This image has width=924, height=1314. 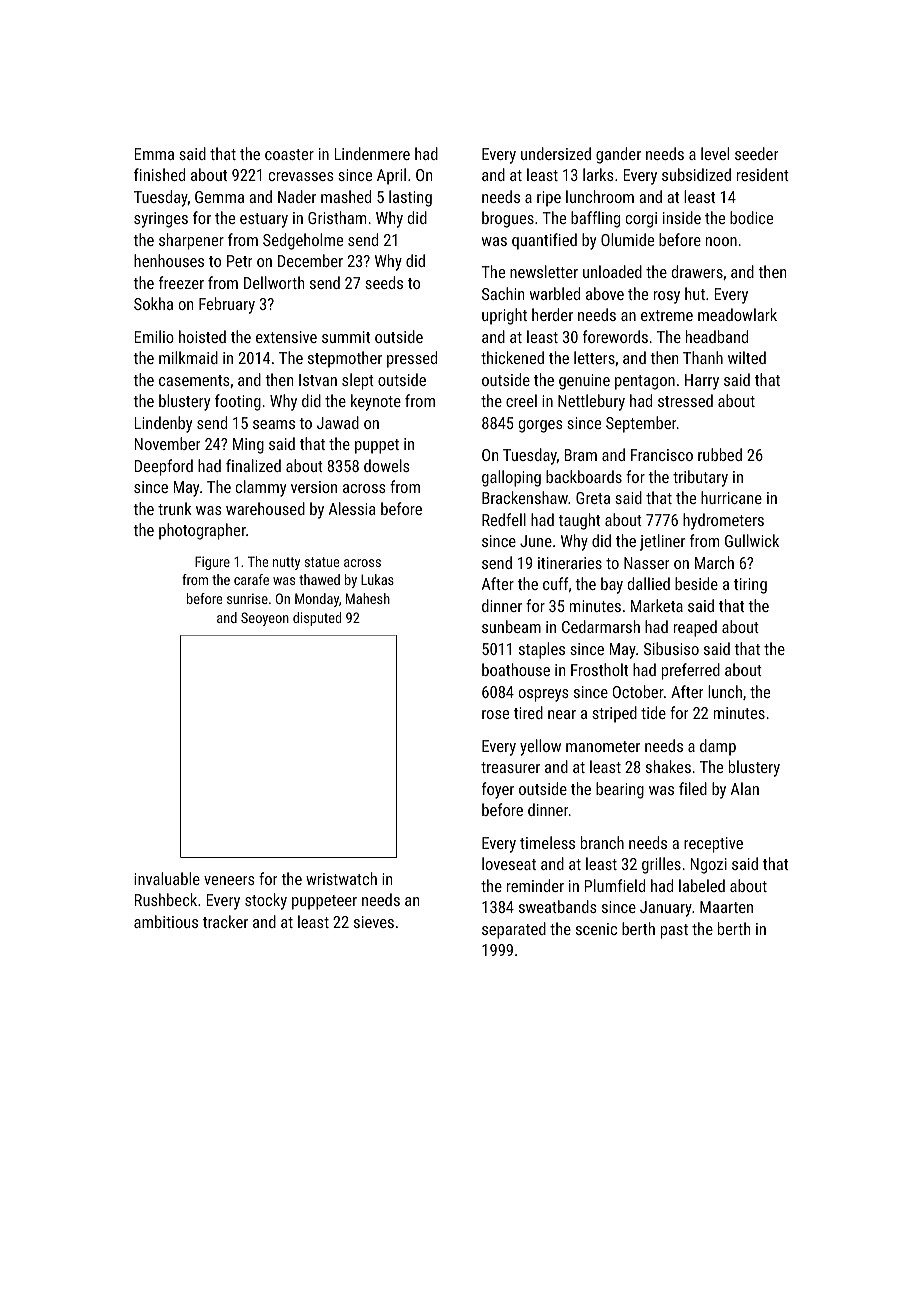 What do you see at coordinates (556, 153) in the image?
I see `undersized` at bounding box center [556, 153].
